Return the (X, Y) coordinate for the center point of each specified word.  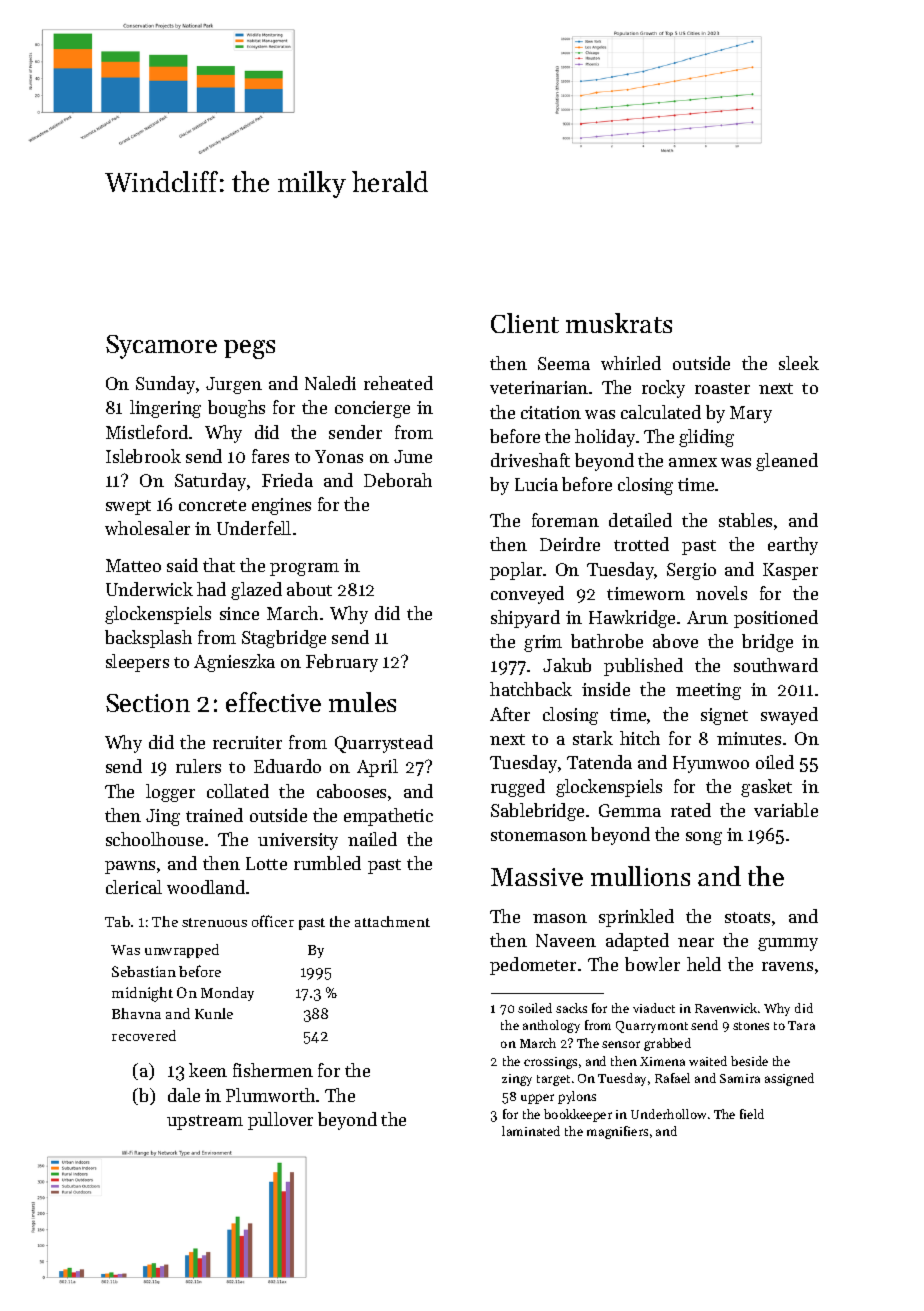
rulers (198, 766)
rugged (518, 788)
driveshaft (530, 460)
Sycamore (161, 347)
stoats (747, 917)
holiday (605, 438)
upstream (205, 1122)
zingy (517, 1080)
